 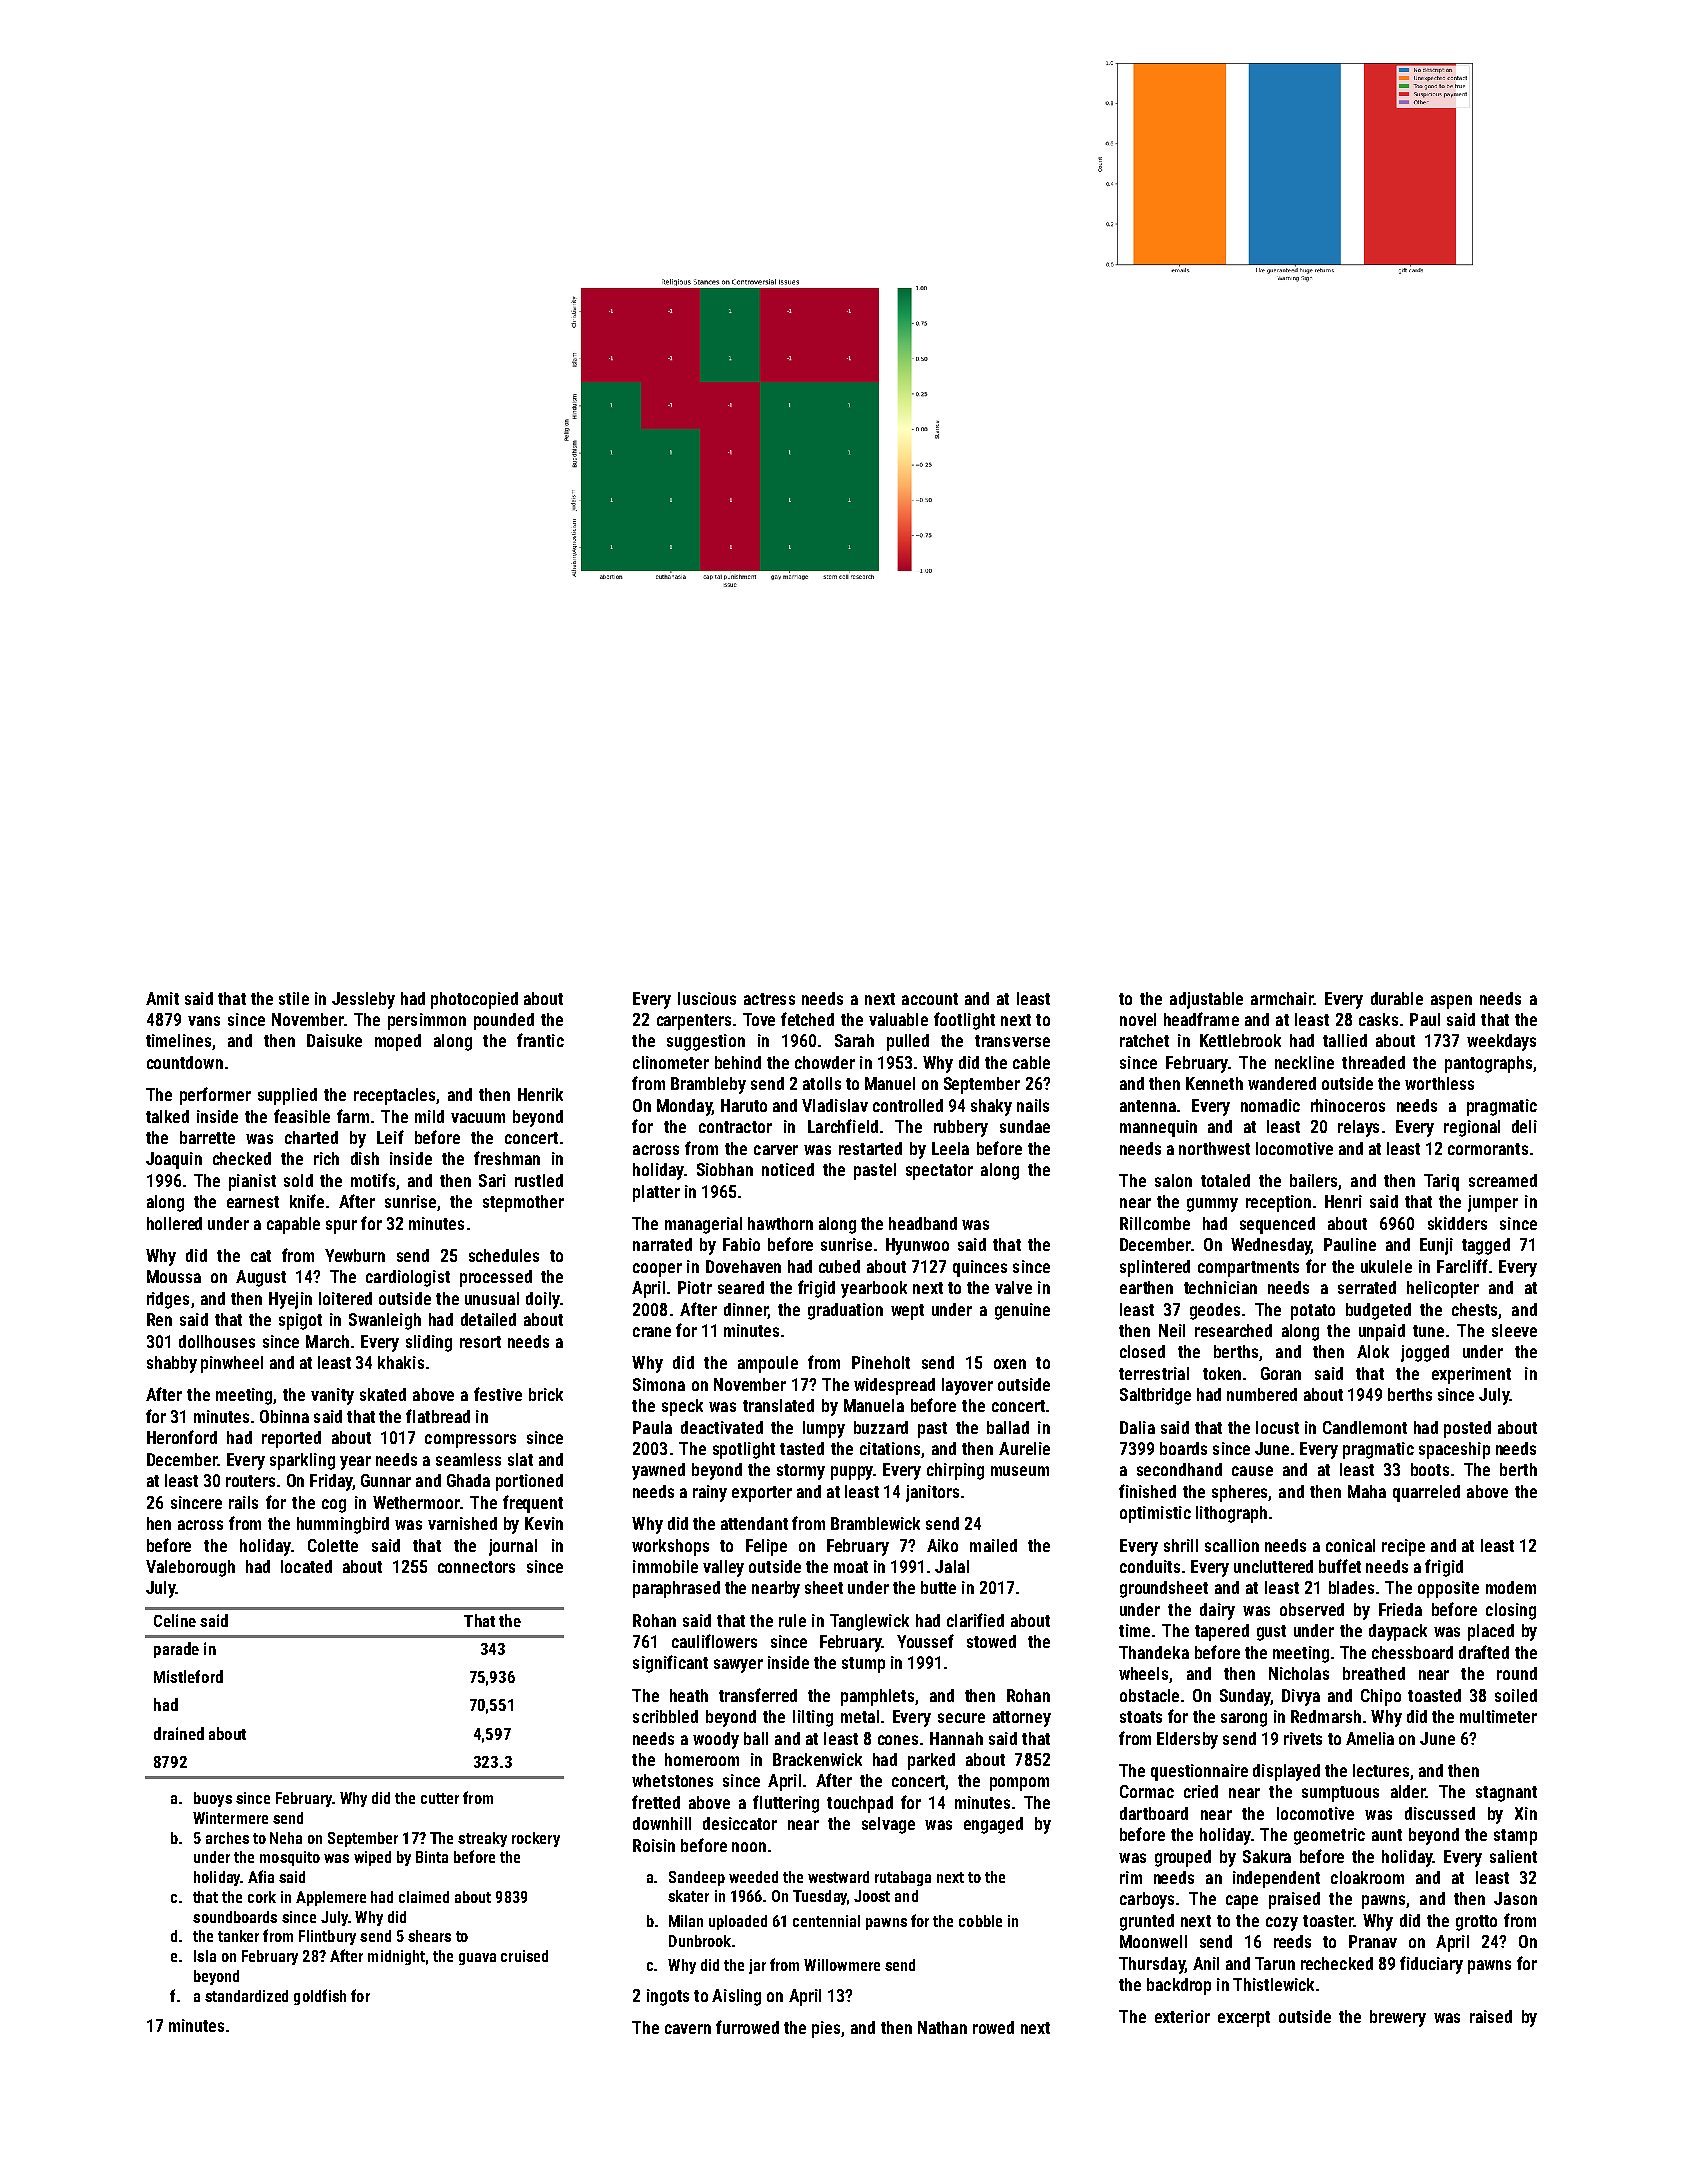 What do you see at coordinates (839, 1266) in the image?
I see `cubed` at bounding box center [839, 1266].
